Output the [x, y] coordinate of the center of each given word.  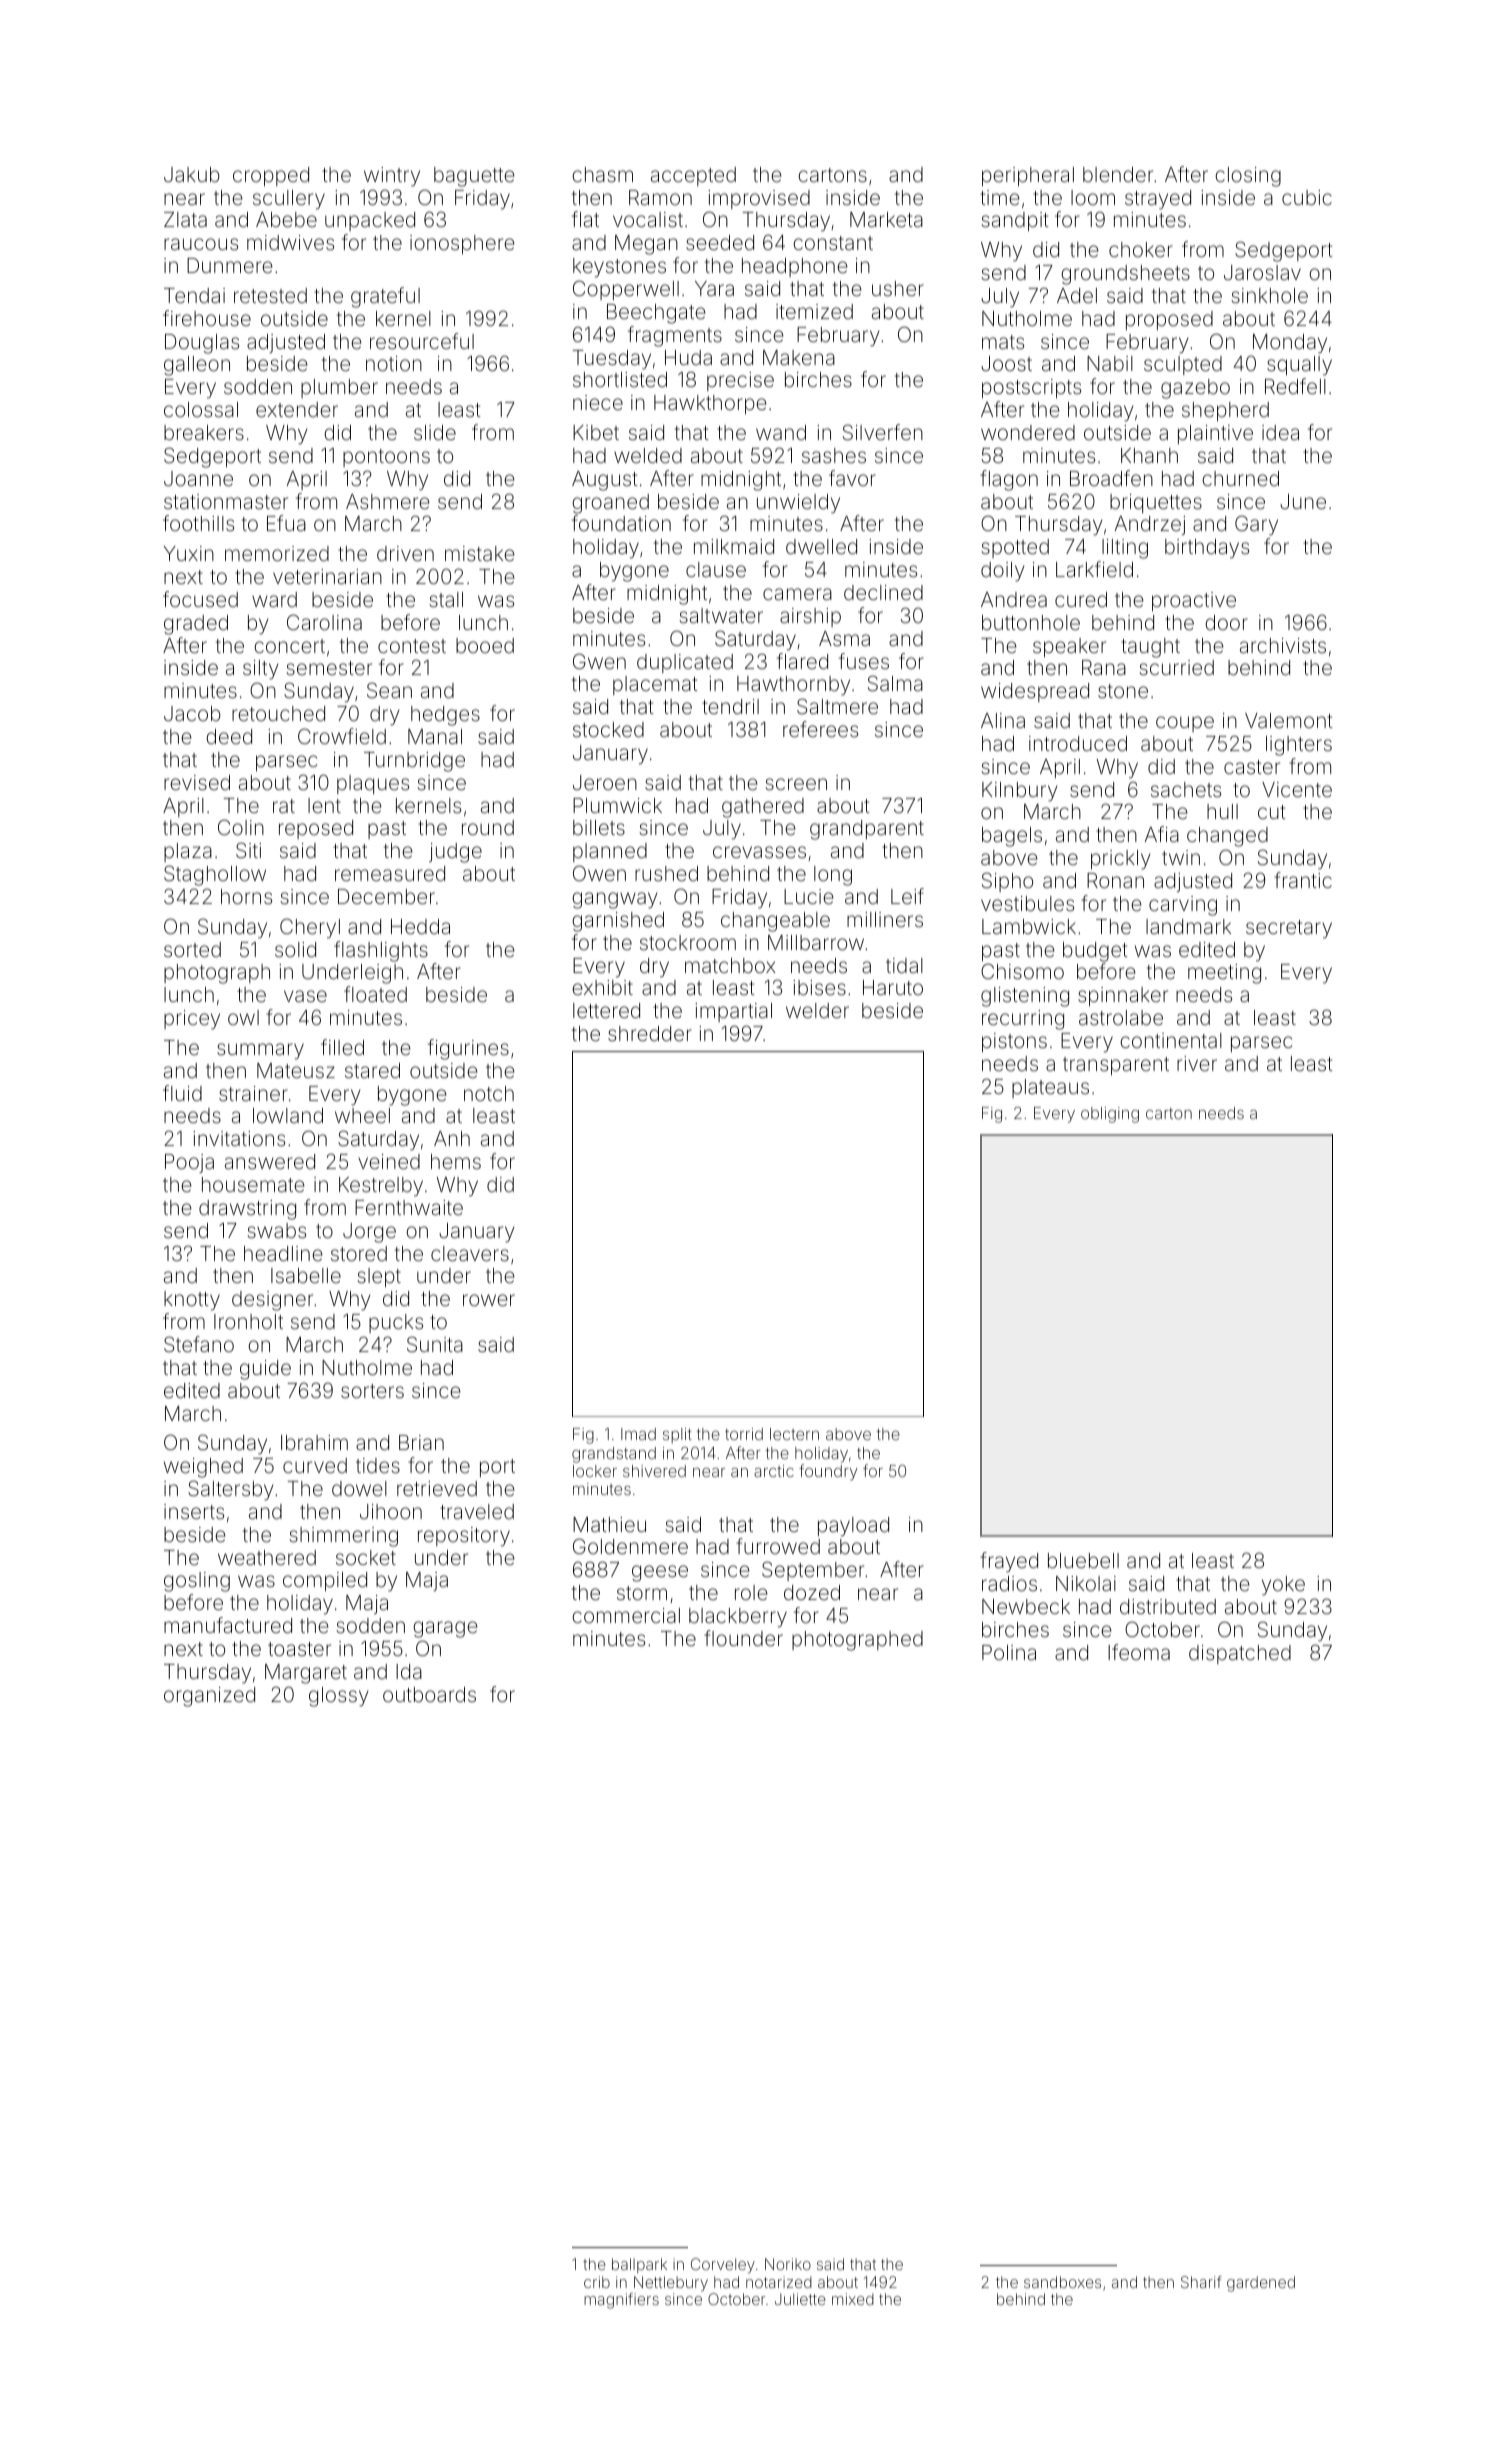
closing [1248, 177]
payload [853, 1527]
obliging [1110, 1115]
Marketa [886, 219]
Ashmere [388, 501]
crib [597, 2282]
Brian [421, 1442]
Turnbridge [414, 762]
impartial [733, 1012]
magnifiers [621, 2301]
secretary [1289, 929]
